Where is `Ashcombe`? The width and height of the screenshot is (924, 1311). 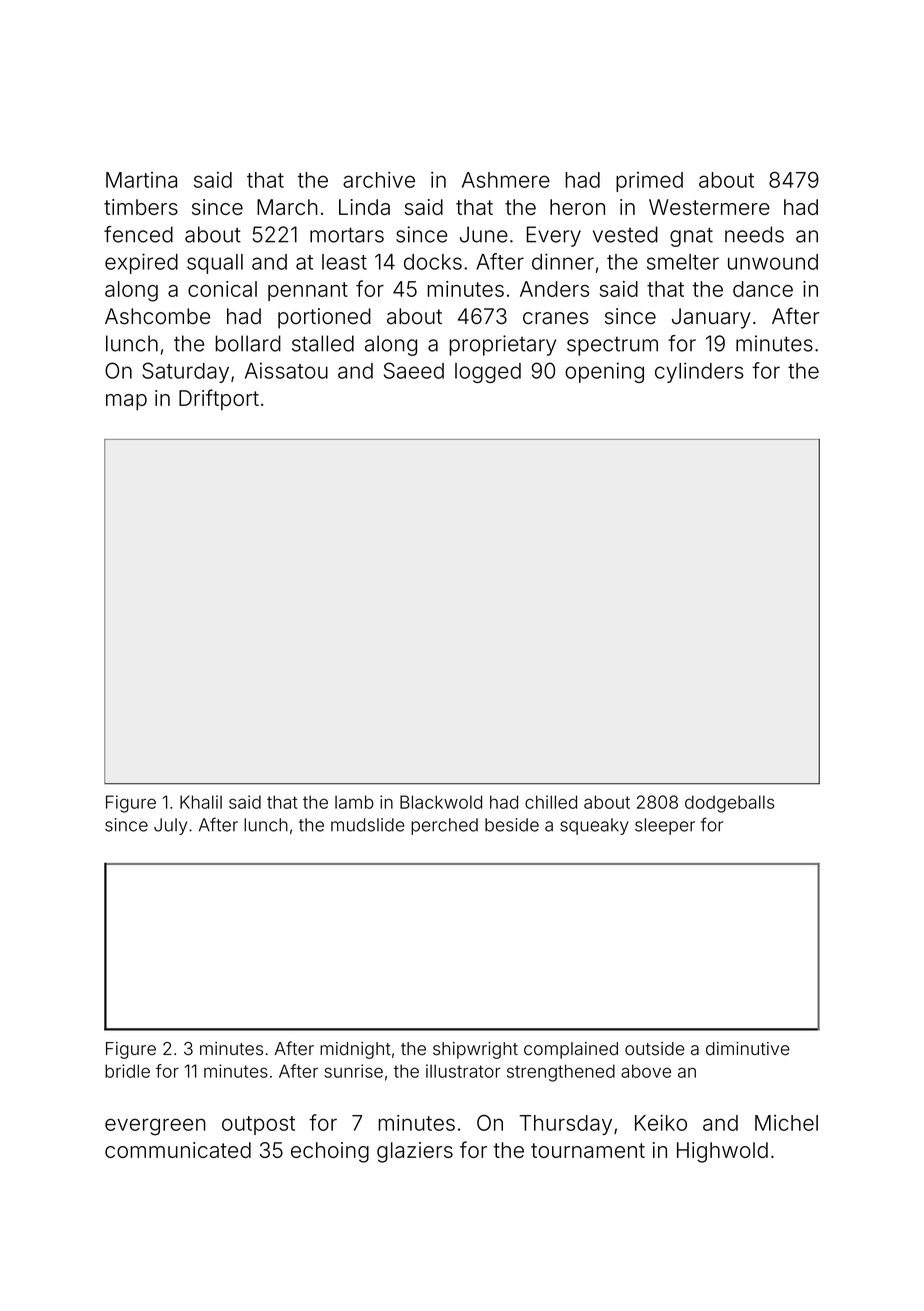
Ashcombe is located at coordinates (157, 316).
